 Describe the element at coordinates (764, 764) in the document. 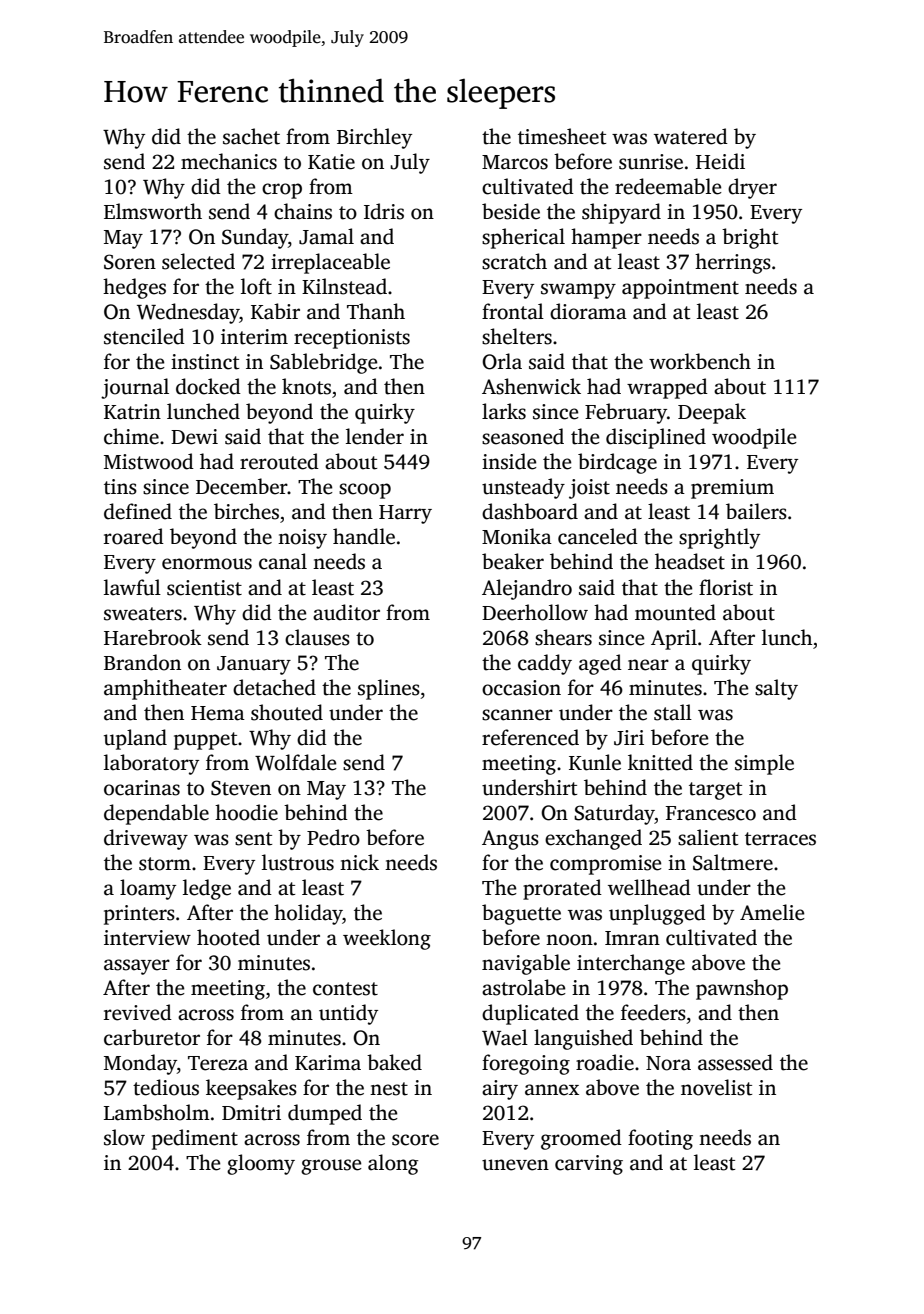

I see `simple` at that location.
